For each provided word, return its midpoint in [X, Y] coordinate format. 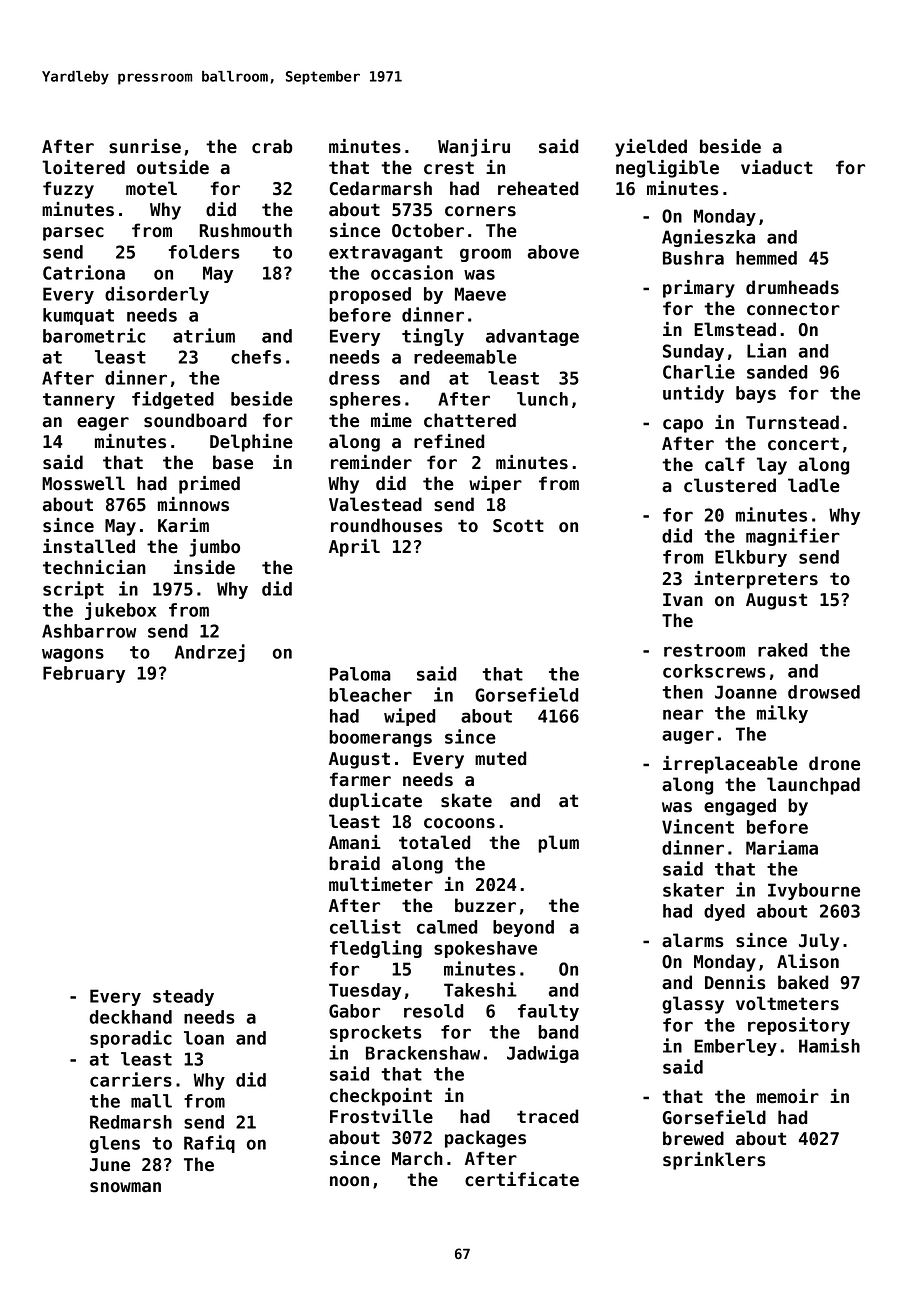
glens [115, 1144]
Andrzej [210, 653]
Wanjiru [474, 148]
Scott [518, 526]
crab [272, 146]
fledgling [376, 949]
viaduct [777, 167]
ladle [814, 485]
